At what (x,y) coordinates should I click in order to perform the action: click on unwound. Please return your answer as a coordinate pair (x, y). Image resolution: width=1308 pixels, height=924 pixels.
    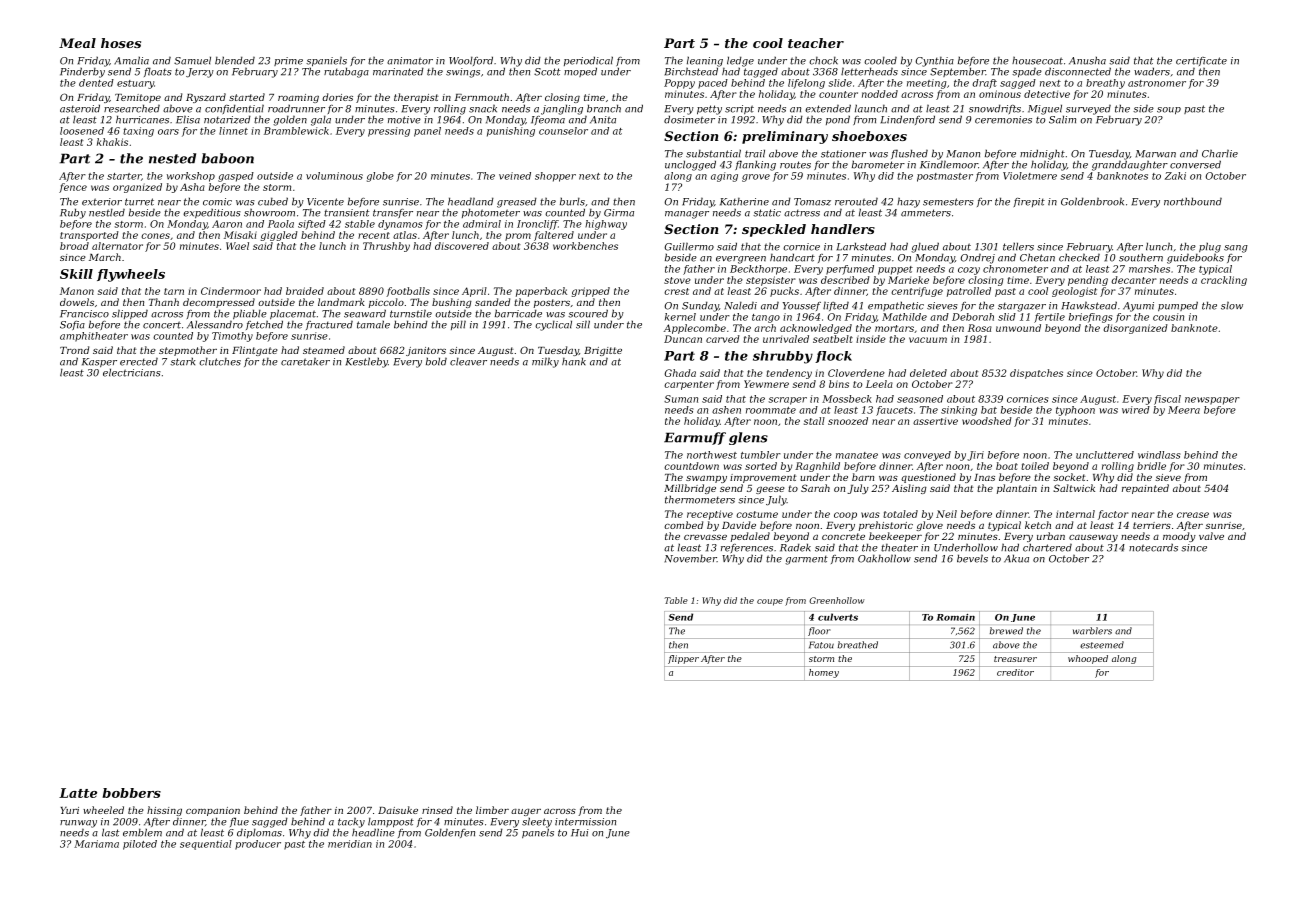
    Looking at the image, I should click on (1018, 328).
